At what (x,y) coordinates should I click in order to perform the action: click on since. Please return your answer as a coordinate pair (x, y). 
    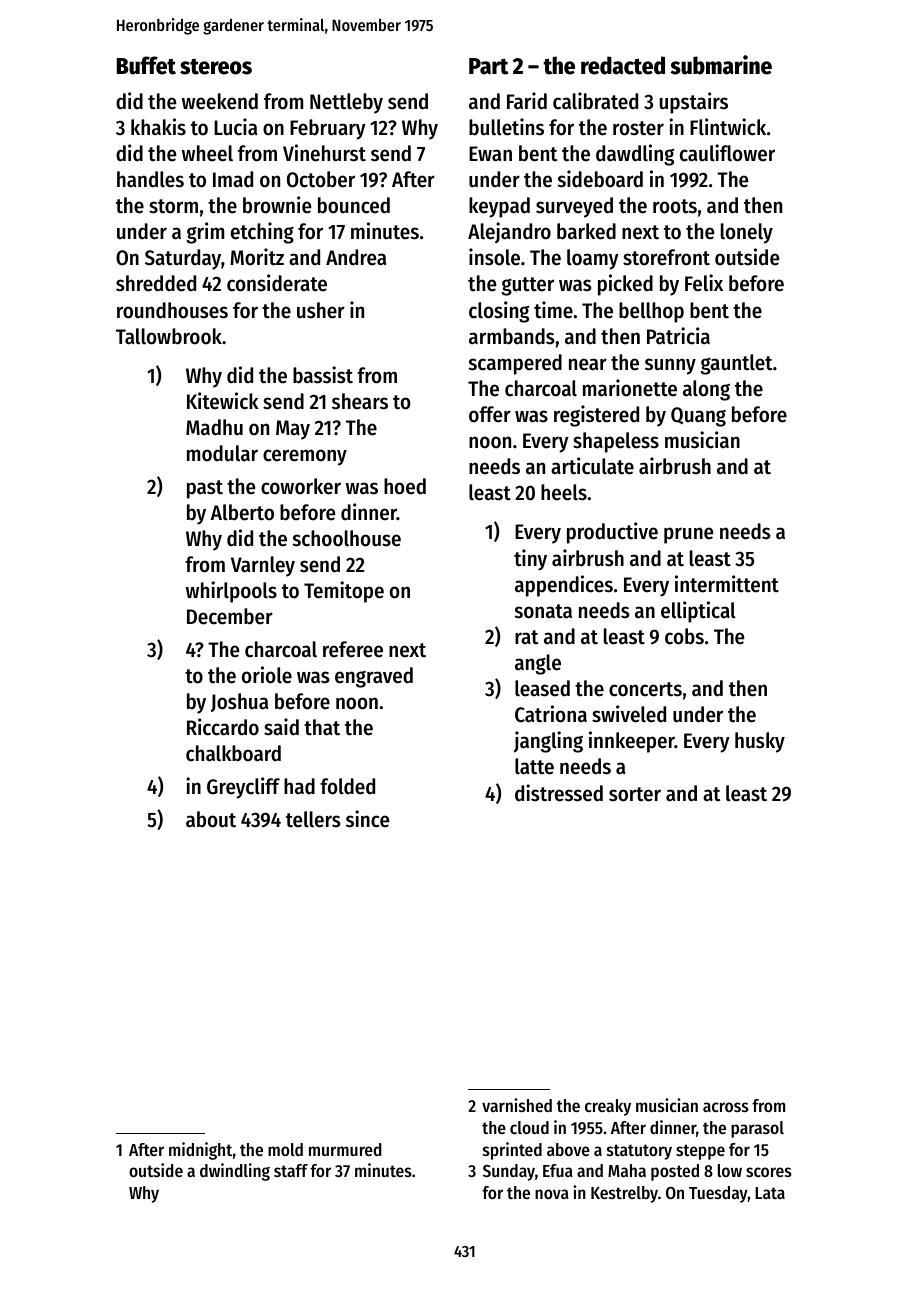
    Looking at the image, I should click on (367, 819).
